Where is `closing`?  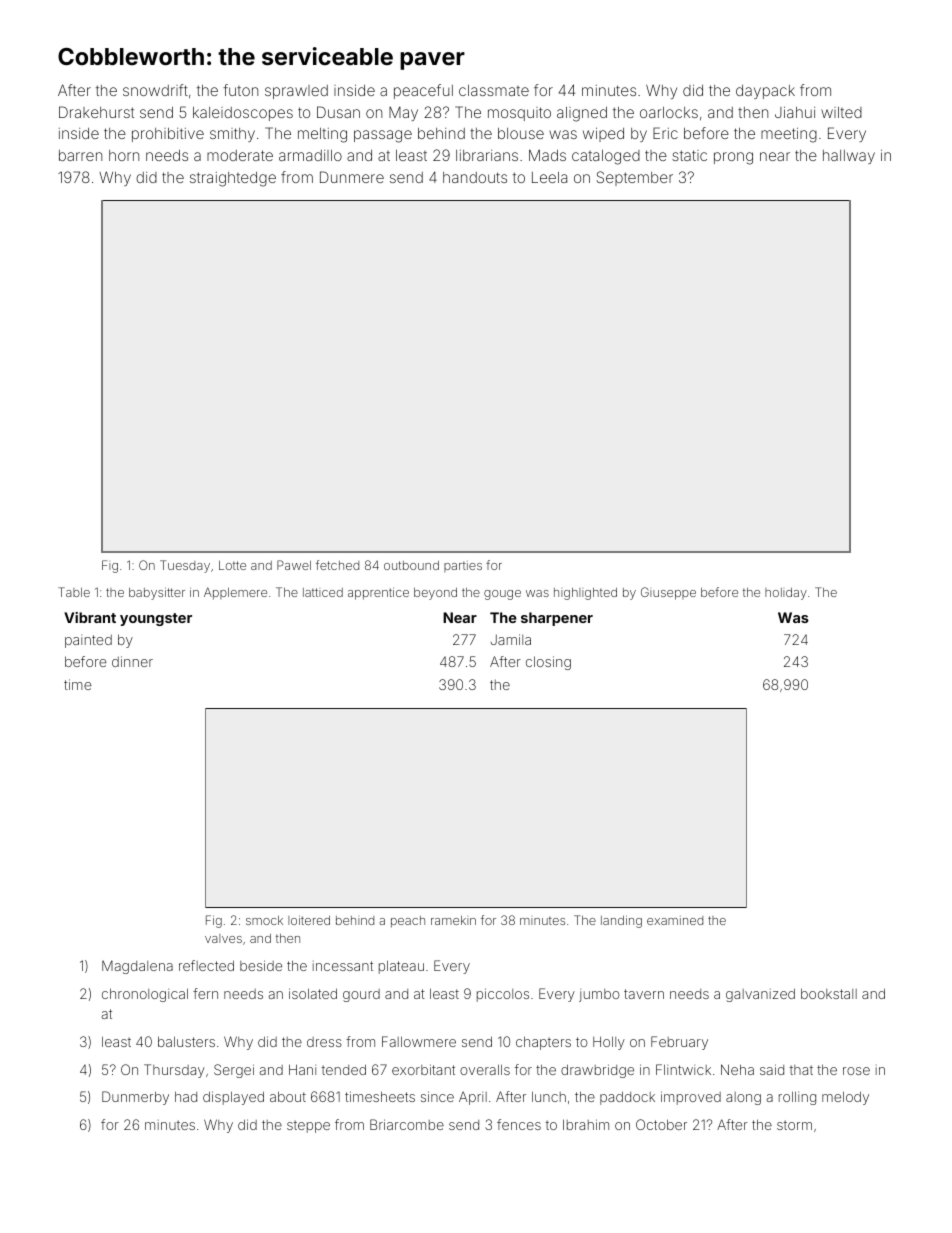 closing is located at coordinates (548, 663).
